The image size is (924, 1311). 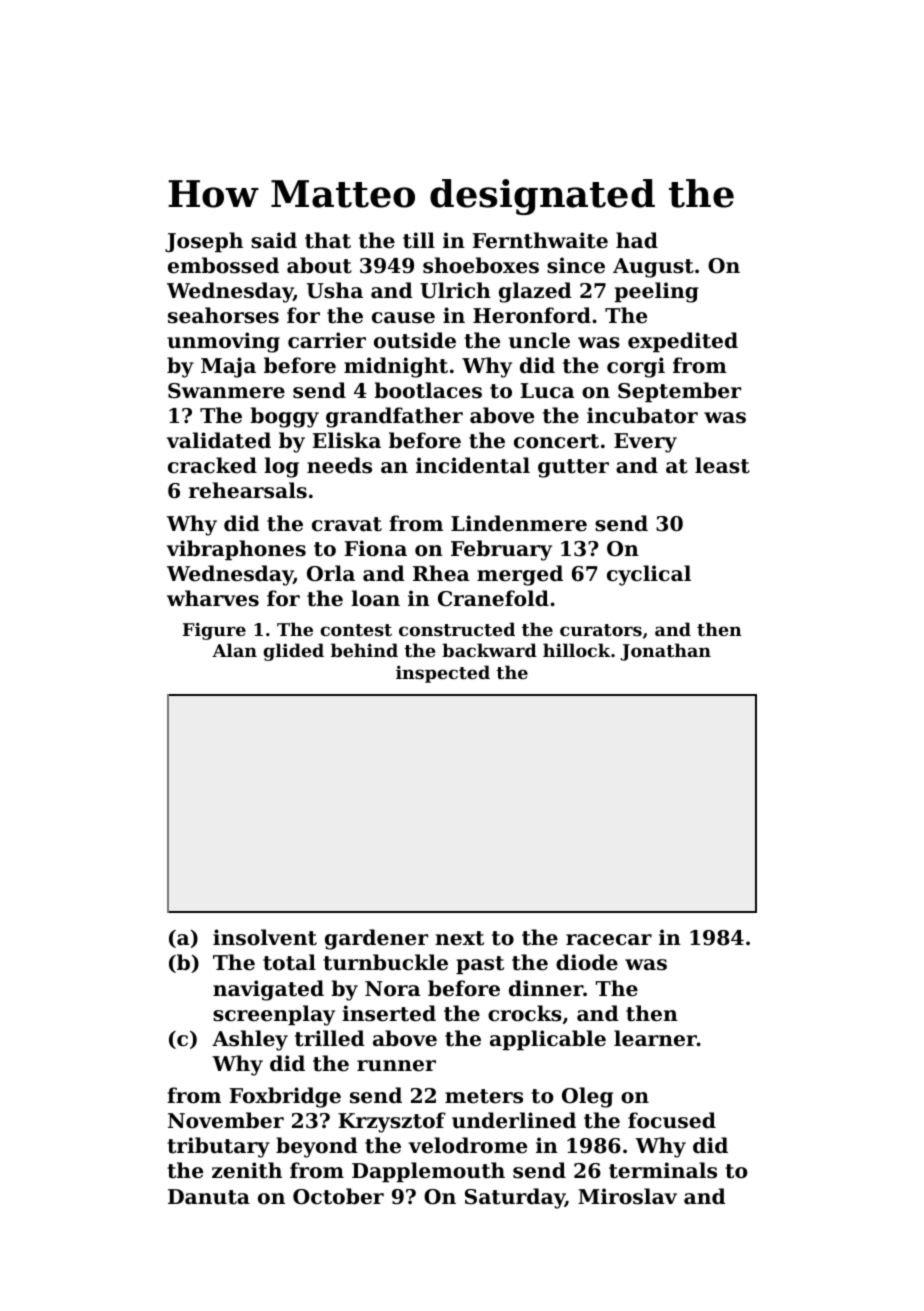 I want to click on that, so click(x=328, y=240).
